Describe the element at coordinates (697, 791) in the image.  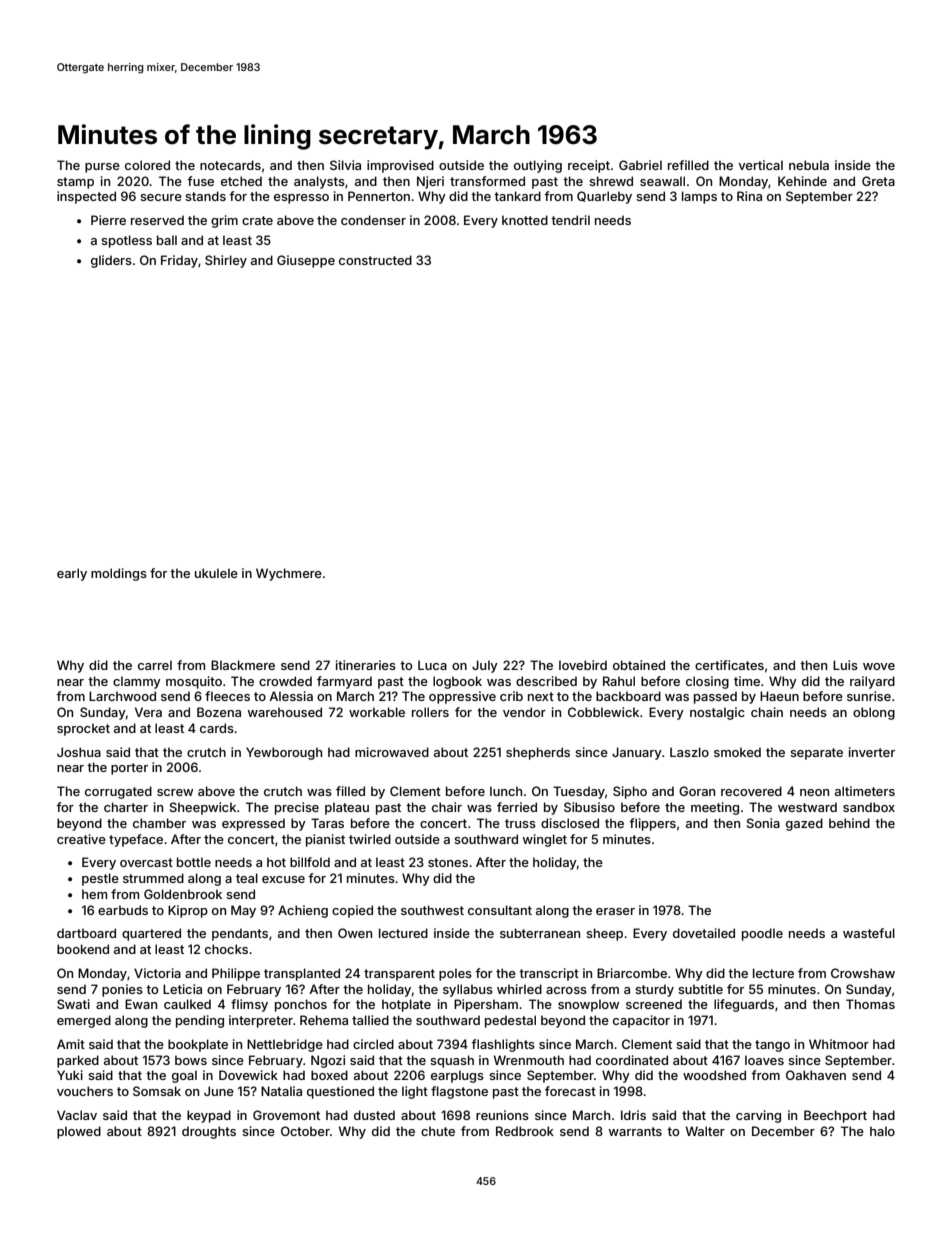
I see `Goran` at that location.
